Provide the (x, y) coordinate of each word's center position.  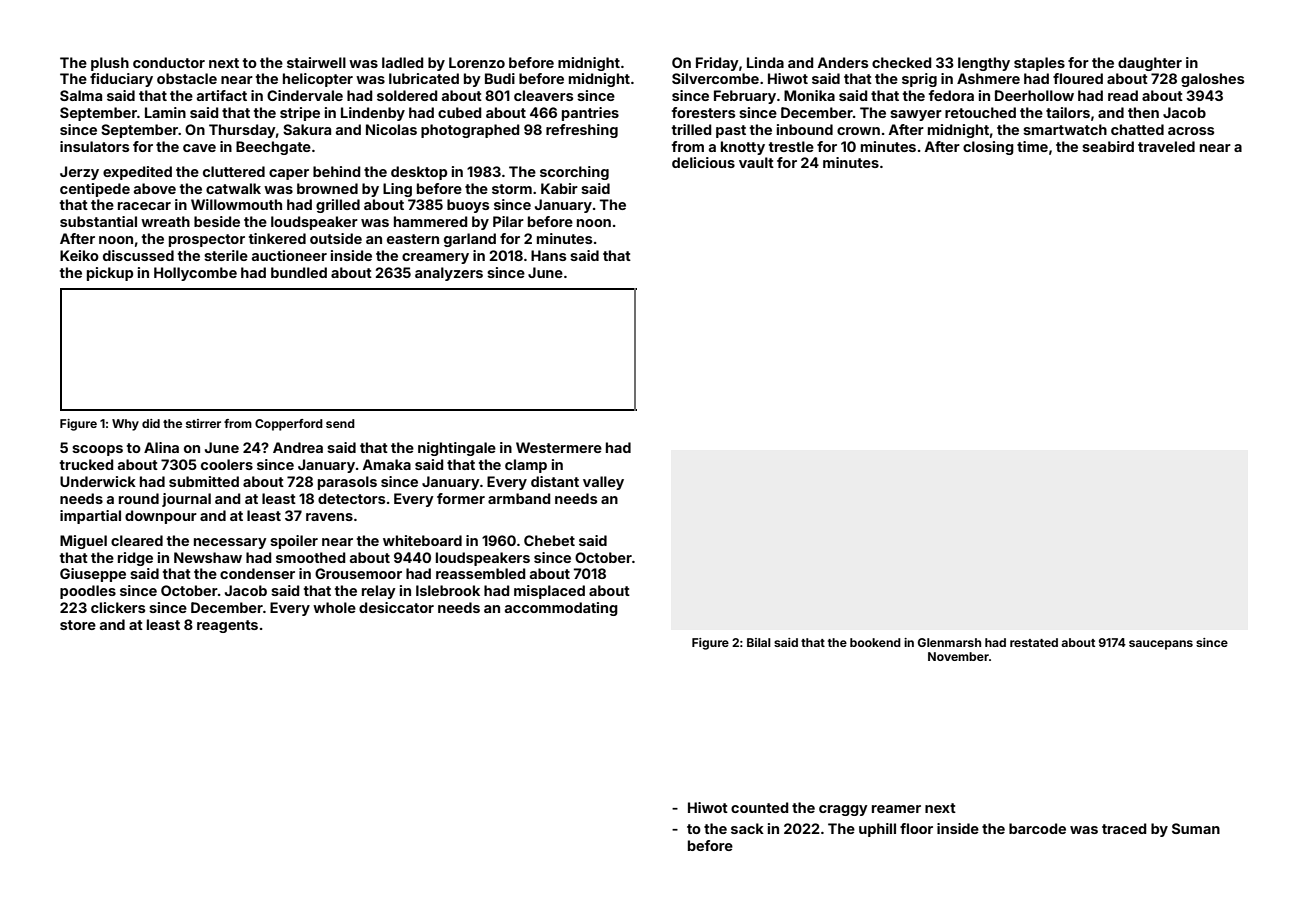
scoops (97, 450)
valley (603, 483)
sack (747, 828)
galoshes (1212, 80)
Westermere (559, 447)
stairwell (316, 62)
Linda (765, 62)
